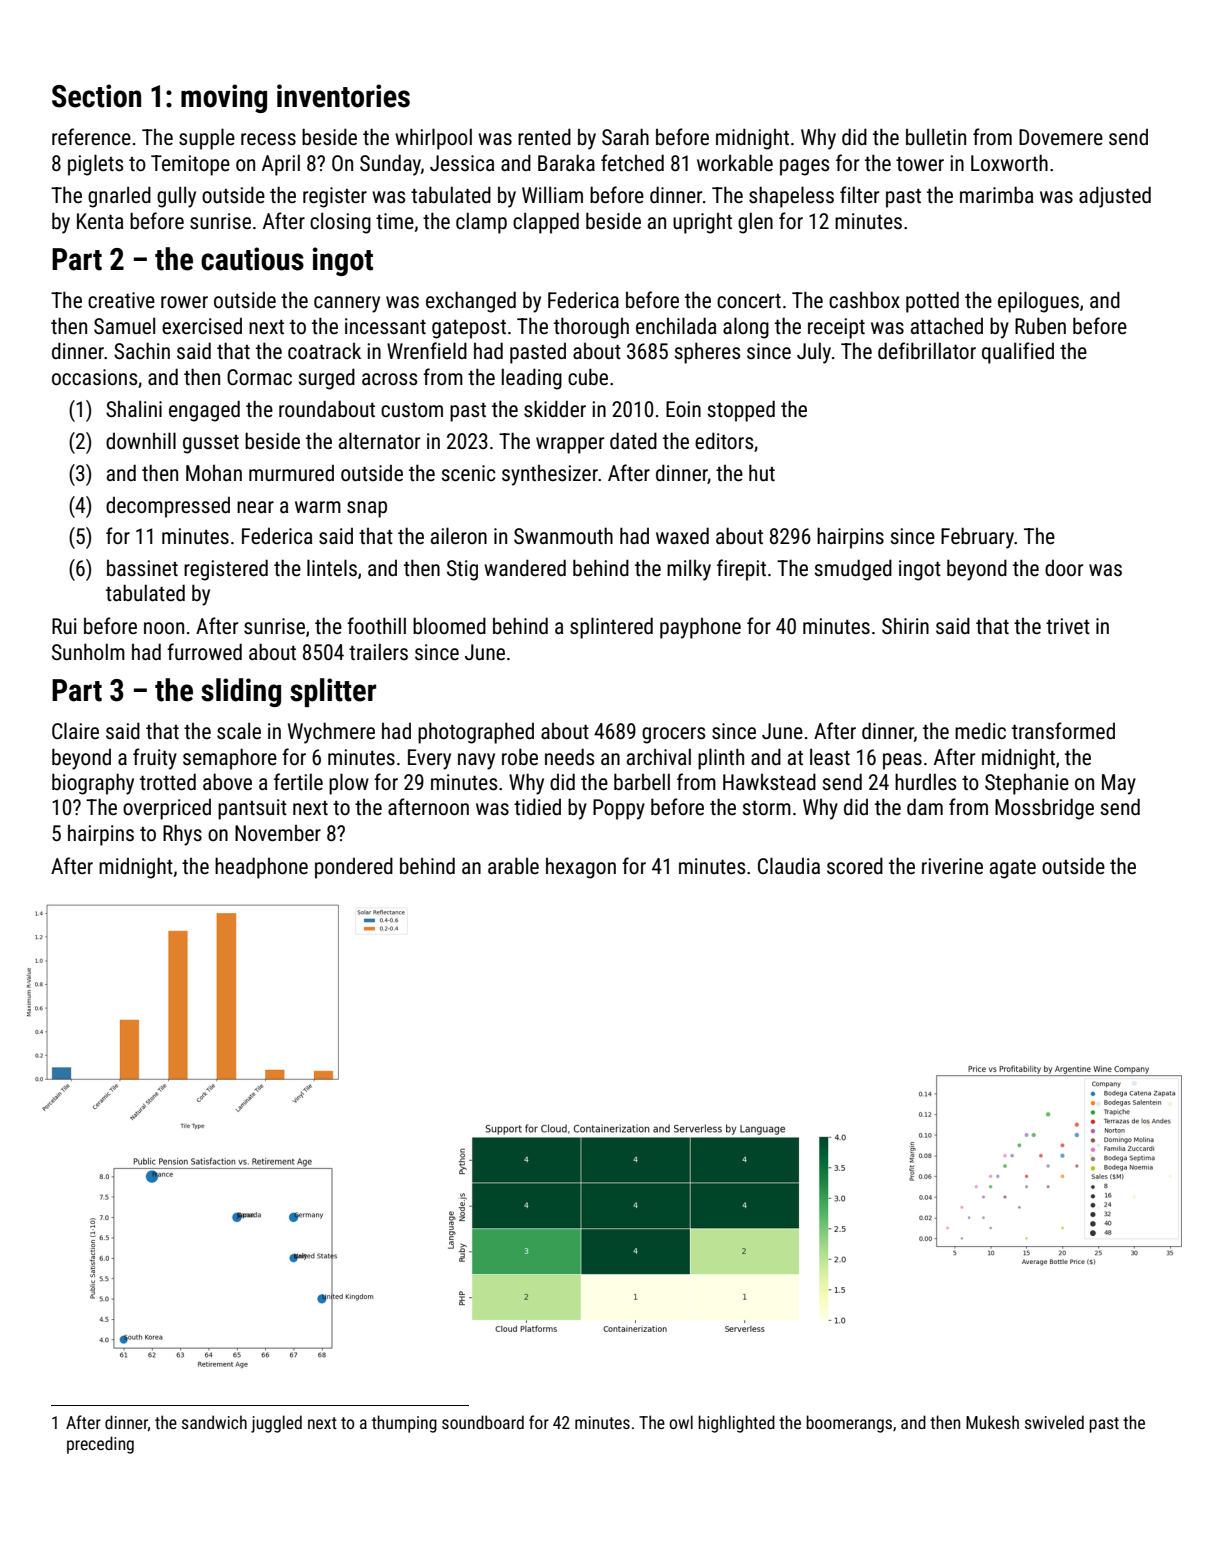  What do you see at coordinates (141, 440) in the page?
I see `downhill` at bounding box center [141, 440].
